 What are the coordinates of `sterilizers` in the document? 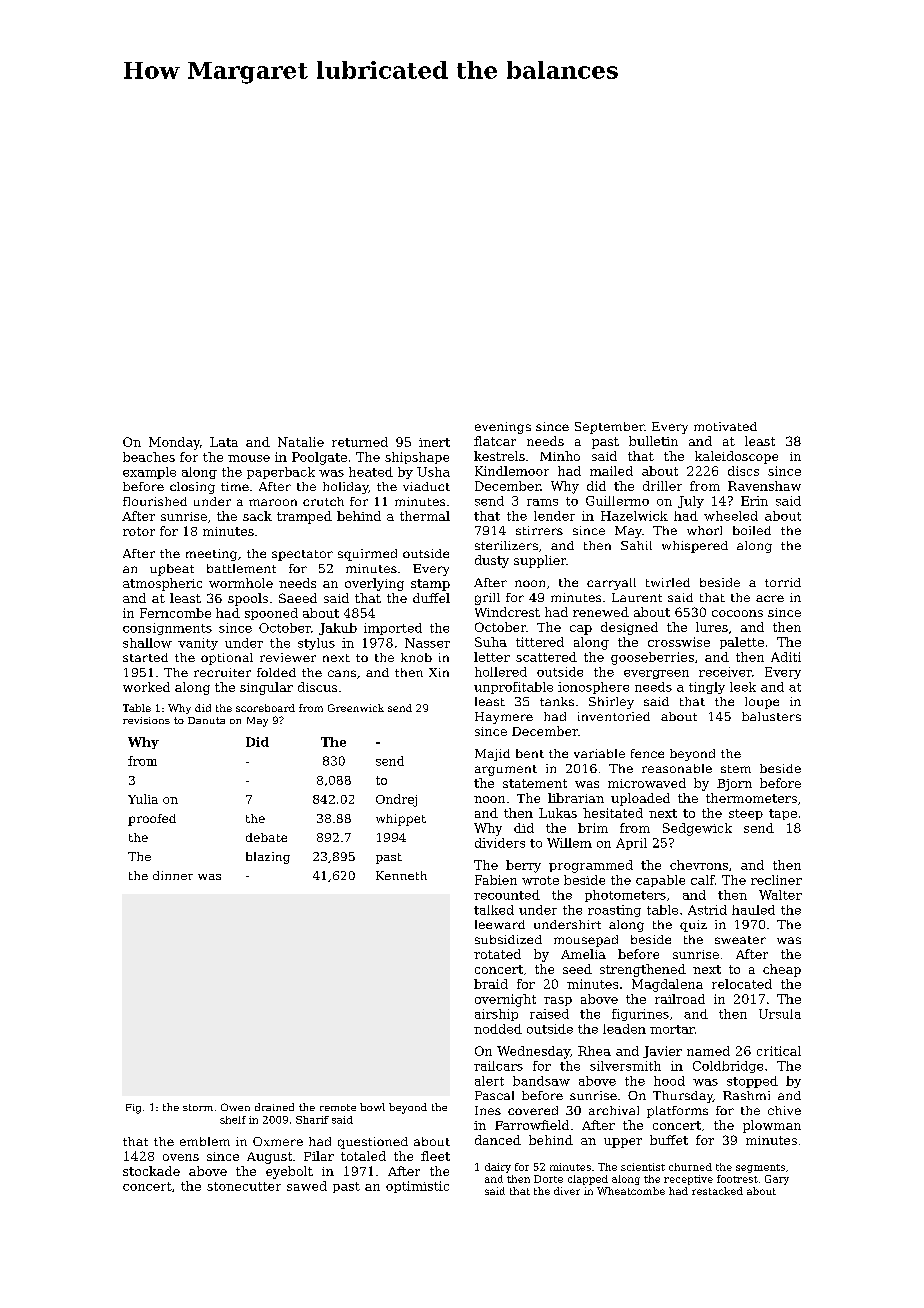 It's located at (506, 545).
